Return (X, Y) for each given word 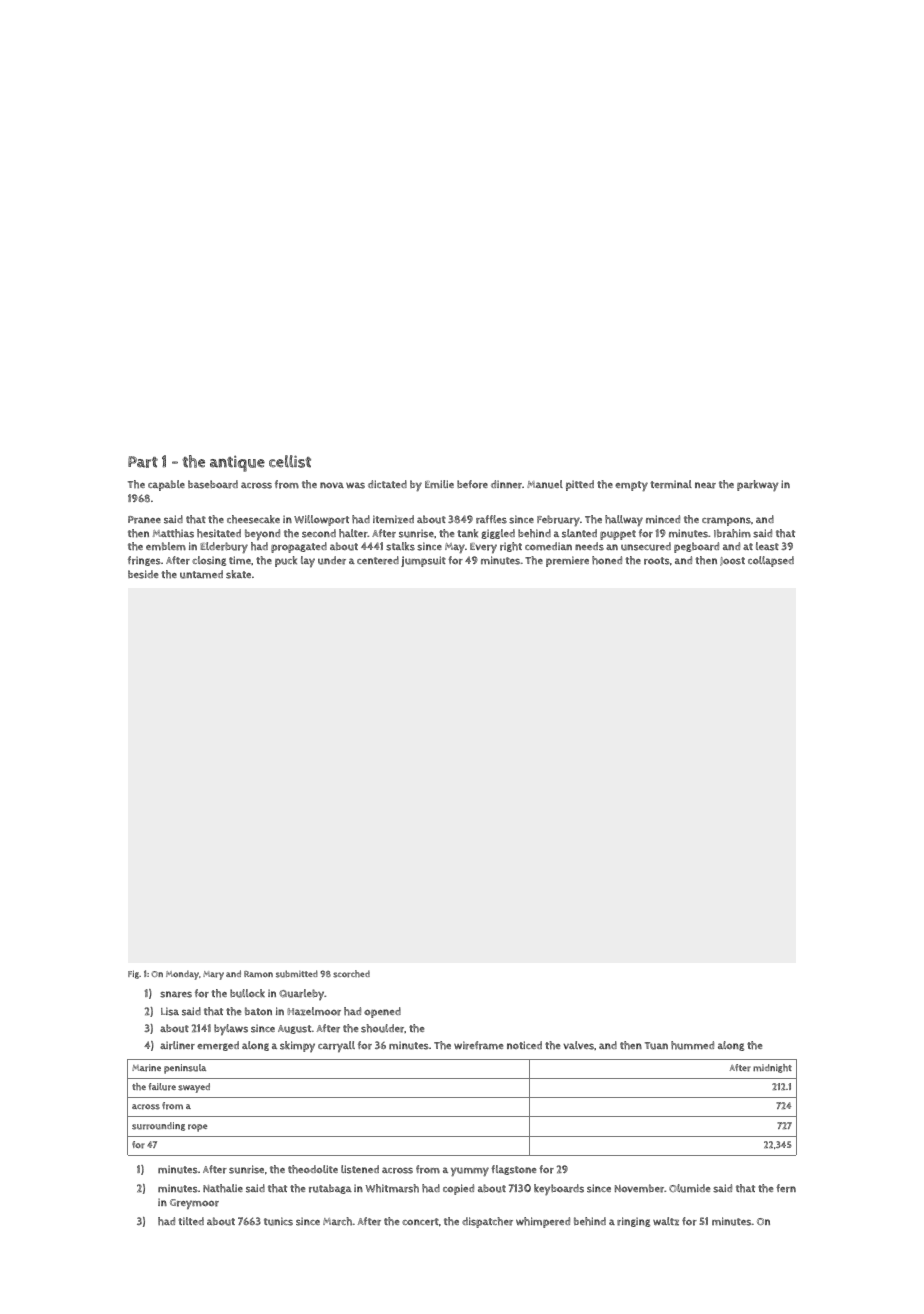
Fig (133, 974)
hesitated (219, 533)
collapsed (771, 561)
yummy (470, 1171)
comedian (548, 546)
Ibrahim (732, 533)
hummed (692, 1045)
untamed (201, 574)
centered (378, 560)
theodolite (313, 1169)
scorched (351, 974)
